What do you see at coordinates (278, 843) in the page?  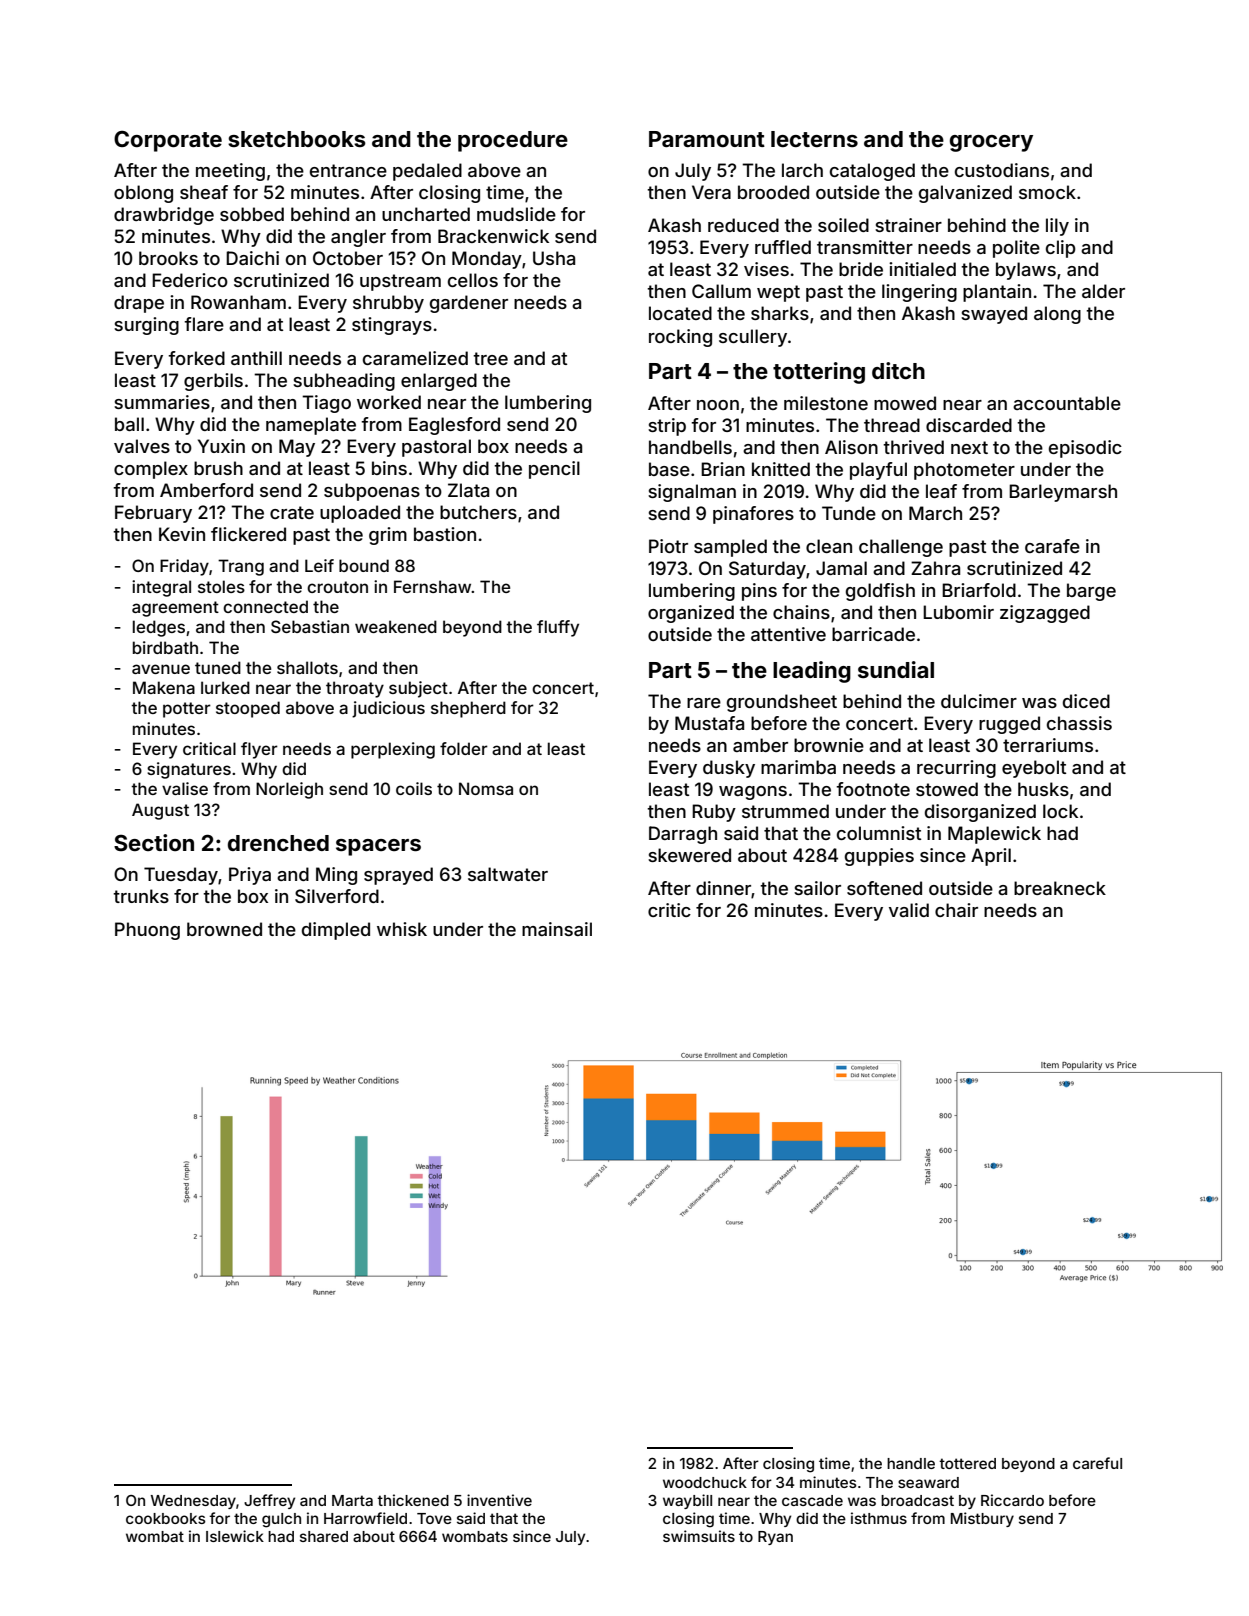 I see `drenched` at bounding box center [278, 843].
